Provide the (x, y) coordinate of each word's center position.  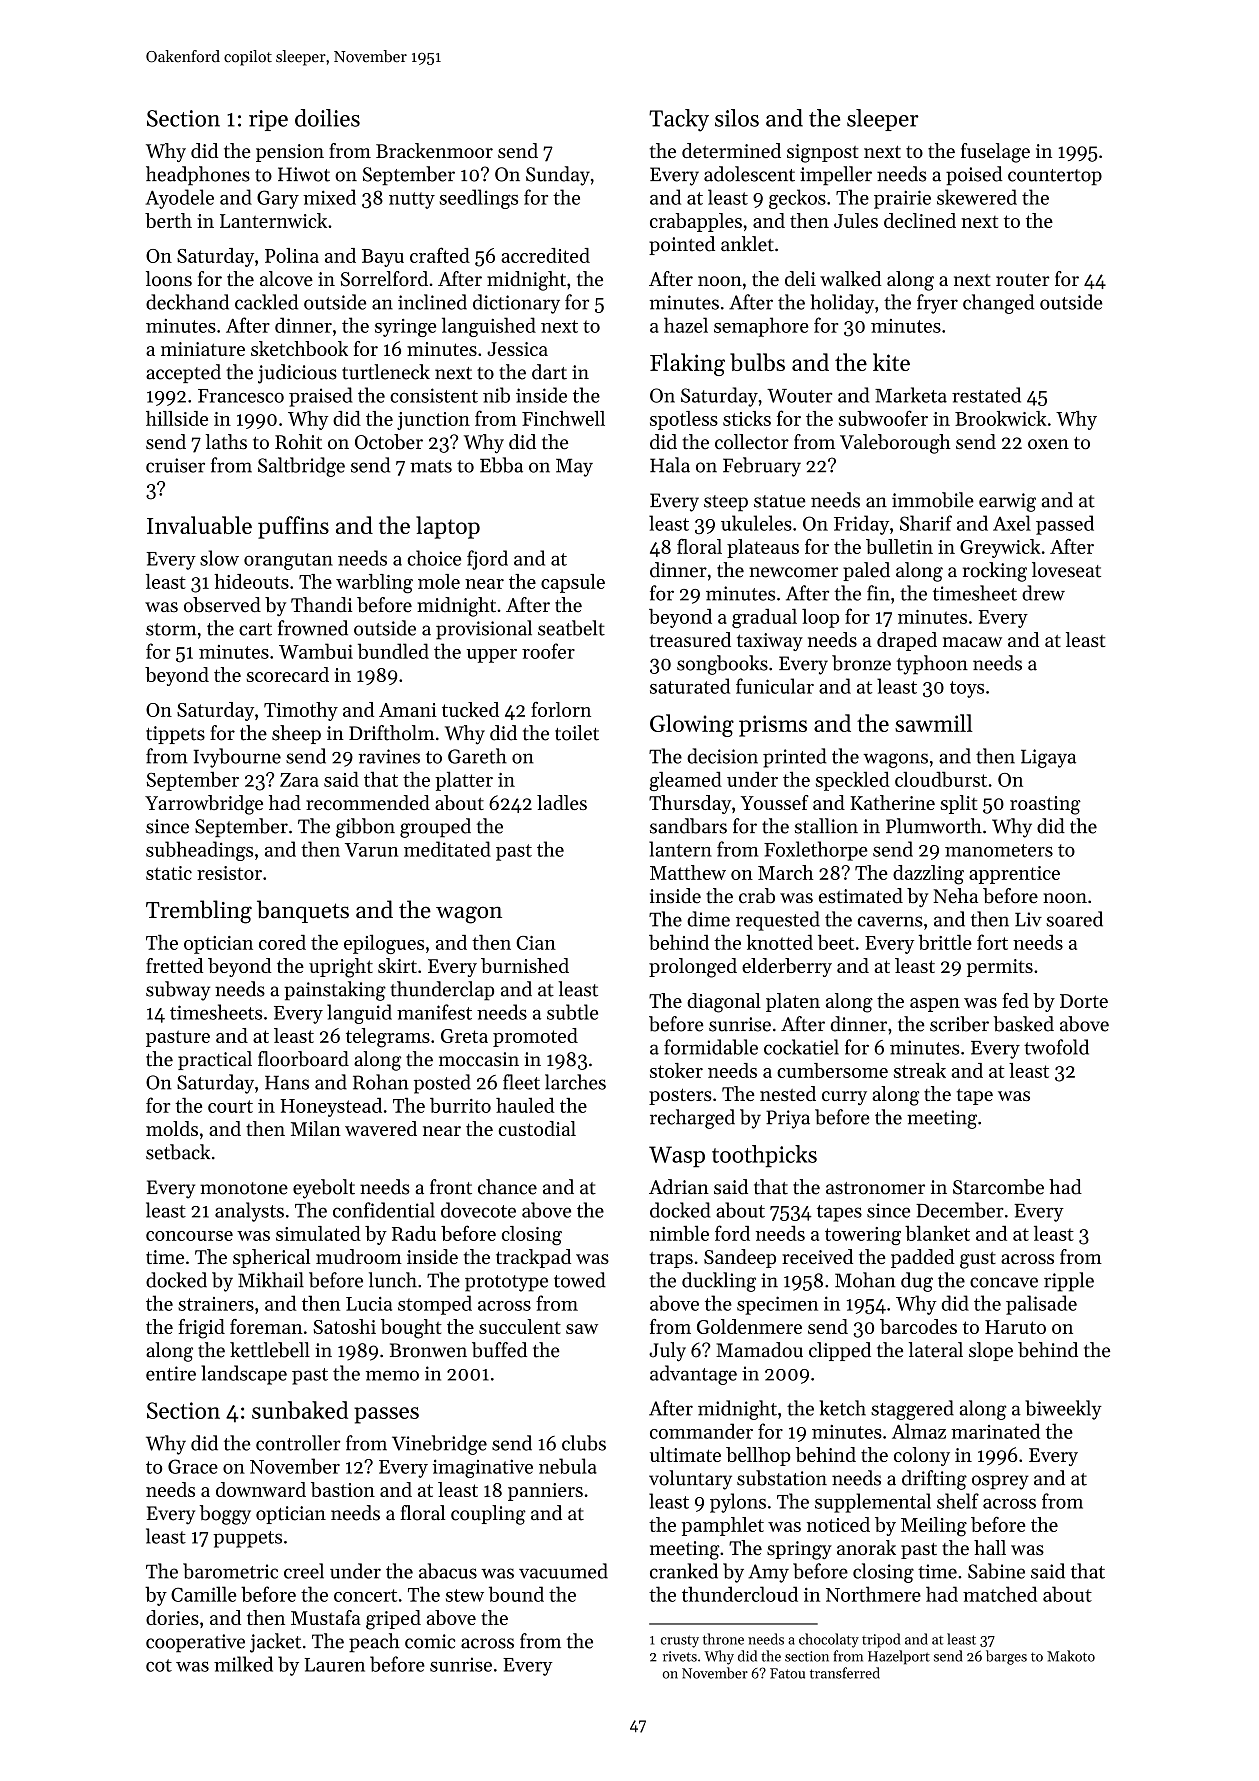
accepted (183, 373)
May (574, 468)
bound (516, 1594)
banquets (303, 911)
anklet (747, 244)
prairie (902, 199)
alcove (286, 279)
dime (708, 919)
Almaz (919, 1431)
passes (386, 1415)
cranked (684, 1571)
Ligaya (1048, 758)
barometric (230, 1571)
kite (891, 362)
